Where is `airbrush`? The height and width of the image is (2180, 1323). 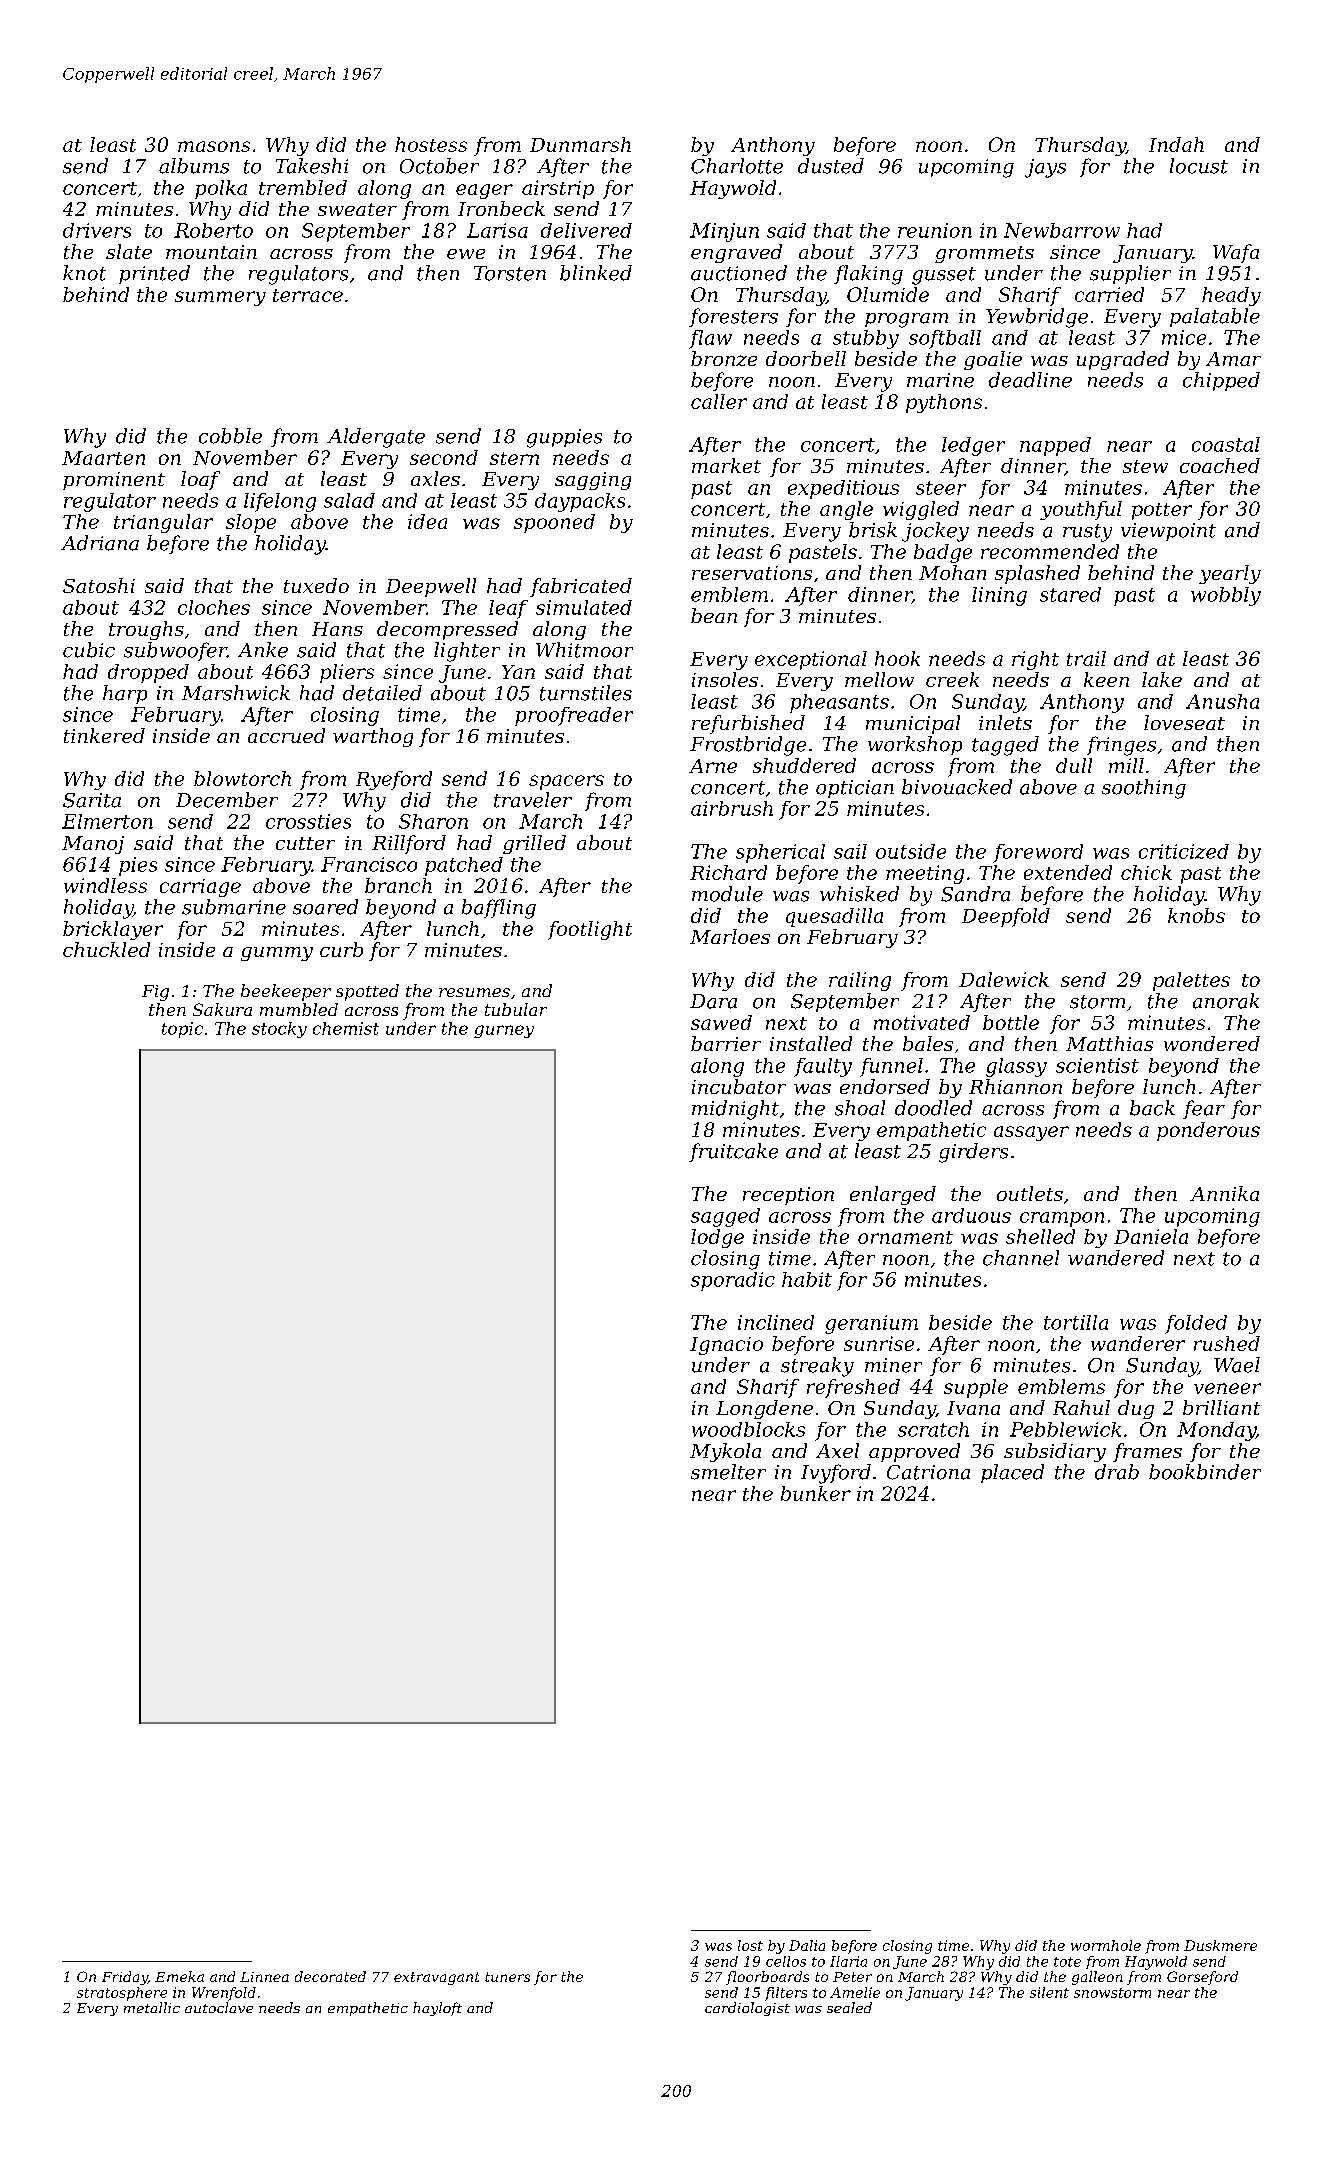
airbrush is located at coordinates (732, 808).
